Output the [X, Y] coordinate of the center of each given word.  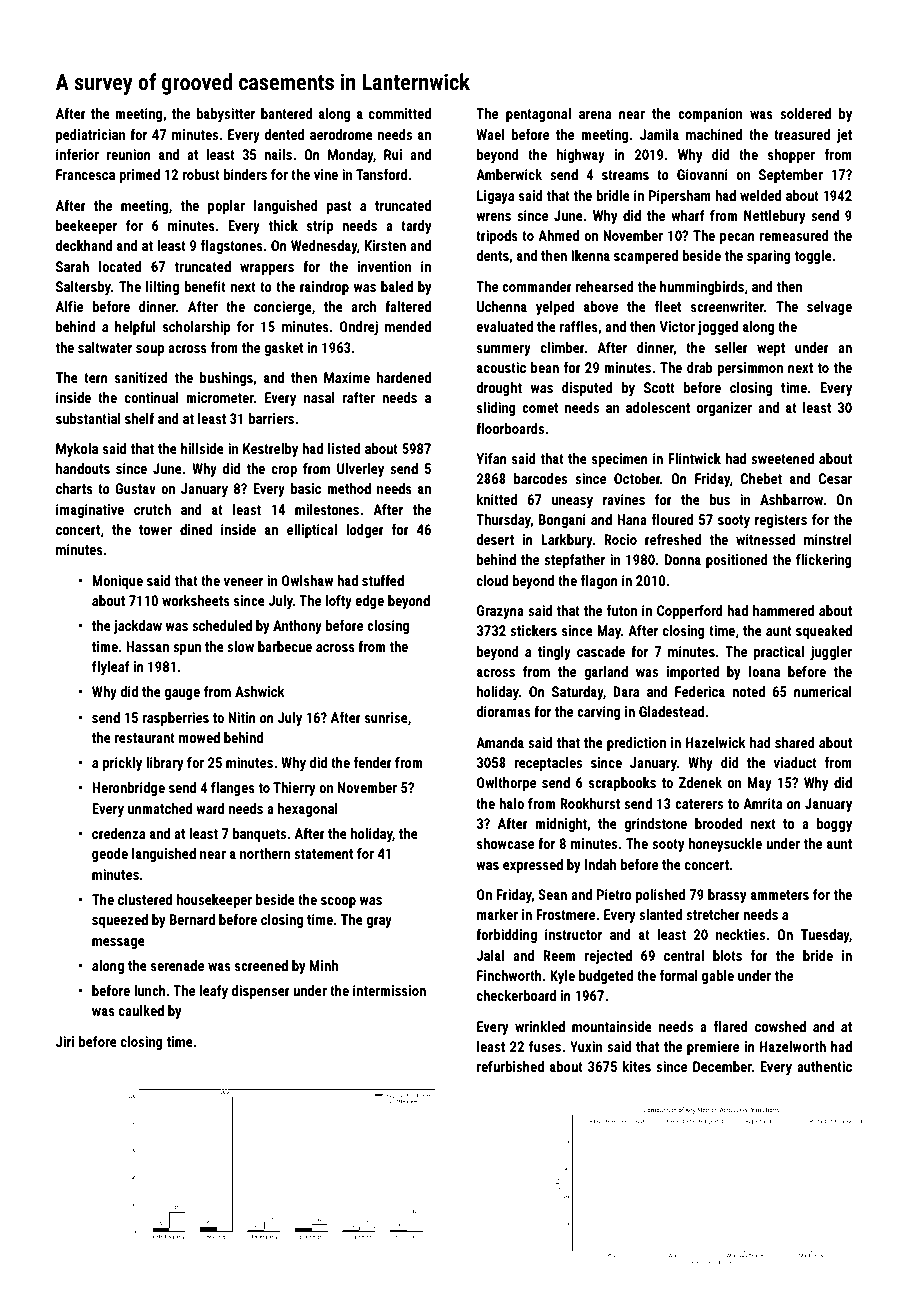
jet [844, 136]
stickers [533, 630]
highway [581, 156]
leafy [214, 992]
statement [323, 854]
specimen [620, 460]
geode [110, 855]
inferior [77, 154]
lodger [365, 531]
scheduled [222, 625]
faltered [408, 306]
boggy [834, 825]
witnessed [765, 539]
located [120, 266]
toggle [813, 257]
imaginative [90, 511]
